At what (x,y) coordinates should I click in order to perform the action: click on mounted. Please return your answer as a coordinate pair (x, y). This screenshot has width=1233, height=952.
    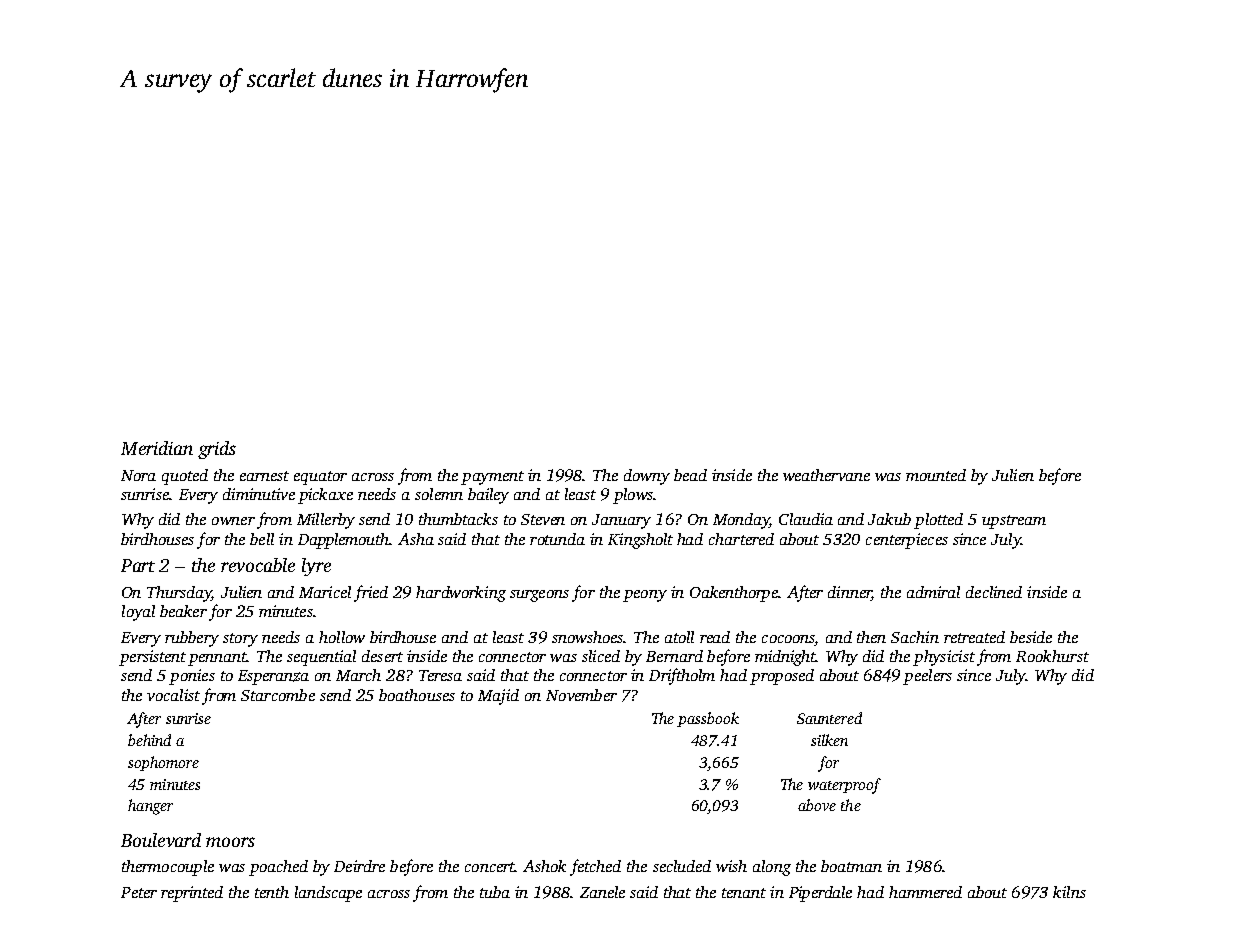
    Looking at the image, I should click on (936, 475).
